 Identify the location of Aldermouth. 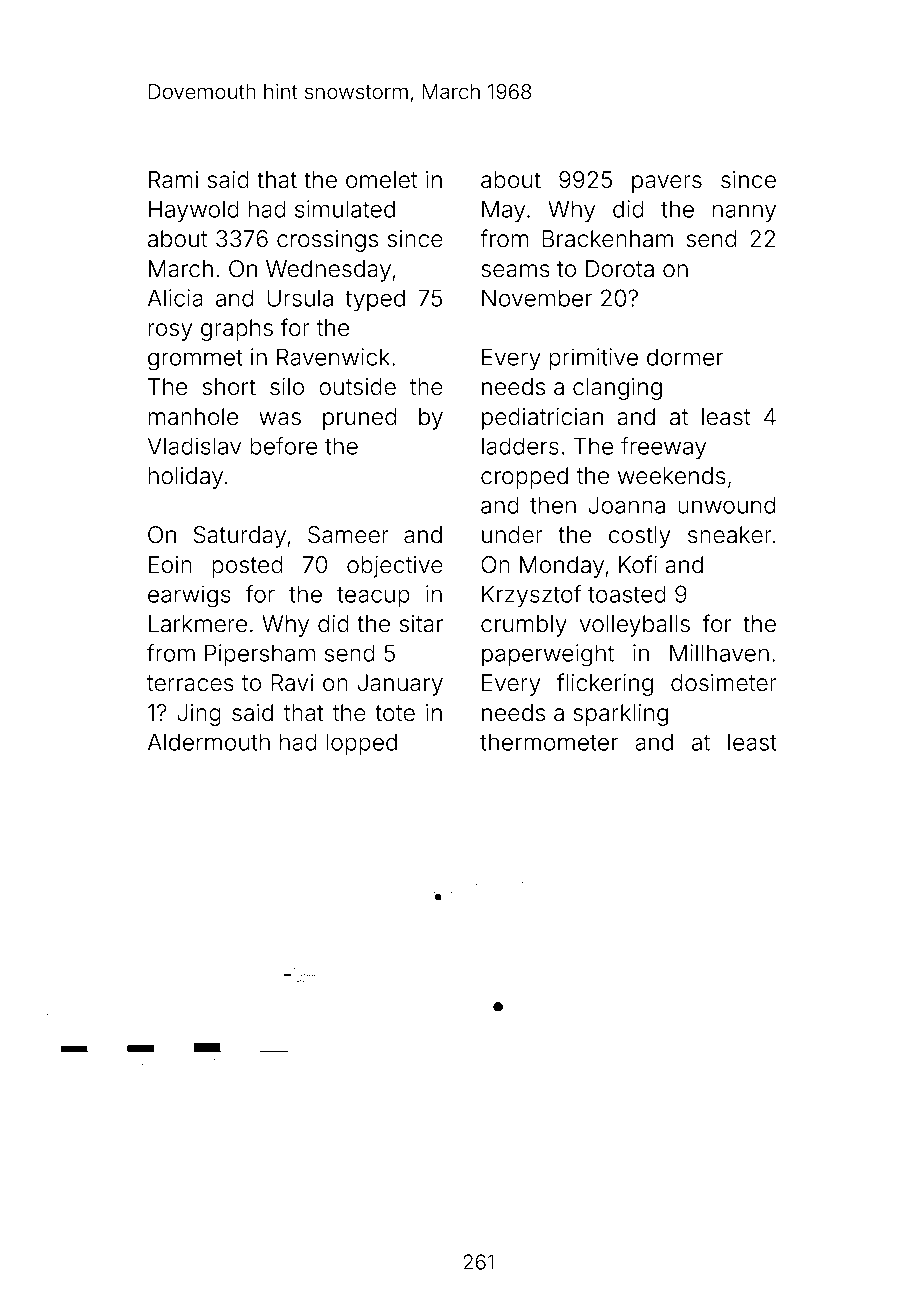
(209, 742).
